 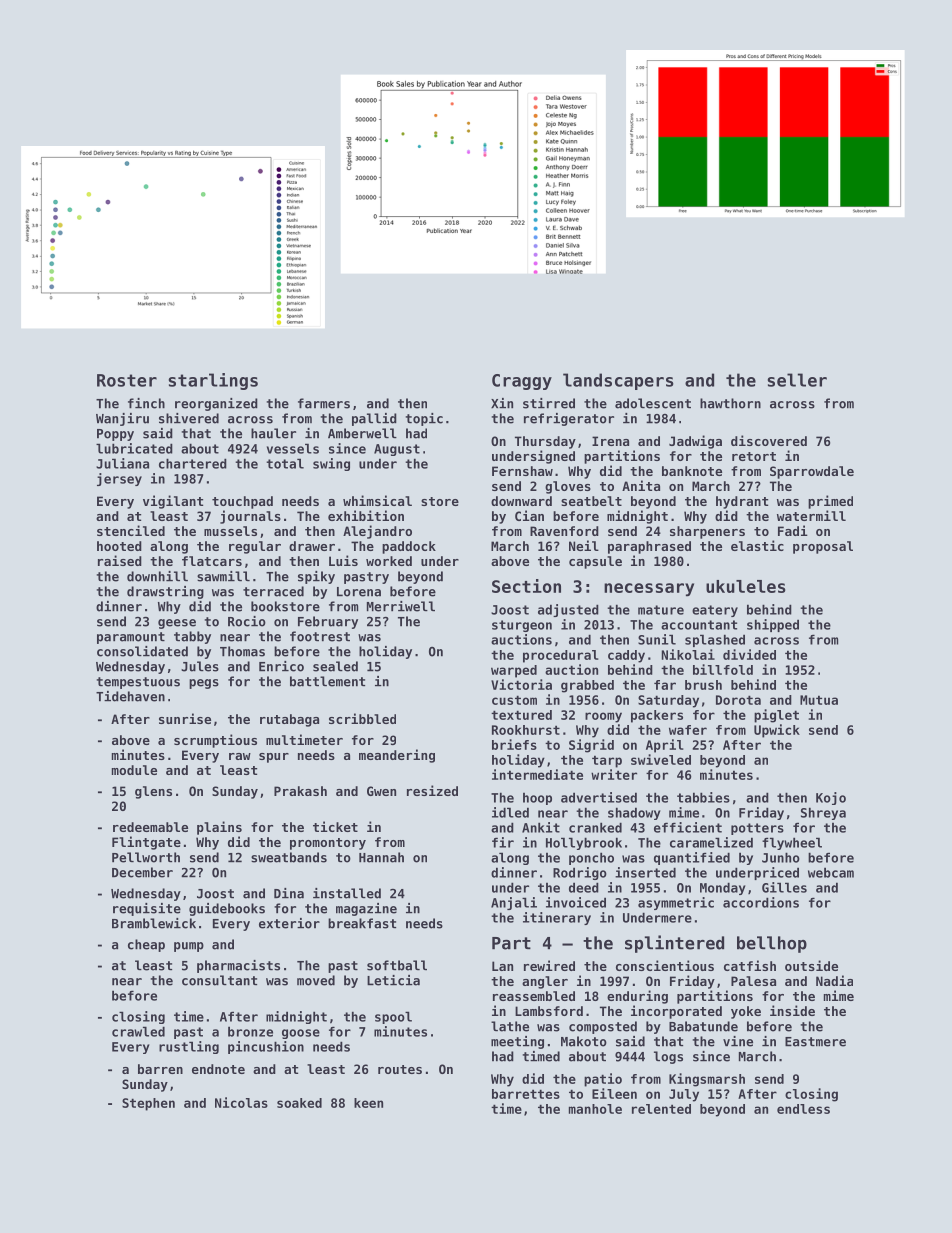 What do you see at coordinates (146, 945) in the screenshot?
I see `cheap` at bounding box center [146, 945].
